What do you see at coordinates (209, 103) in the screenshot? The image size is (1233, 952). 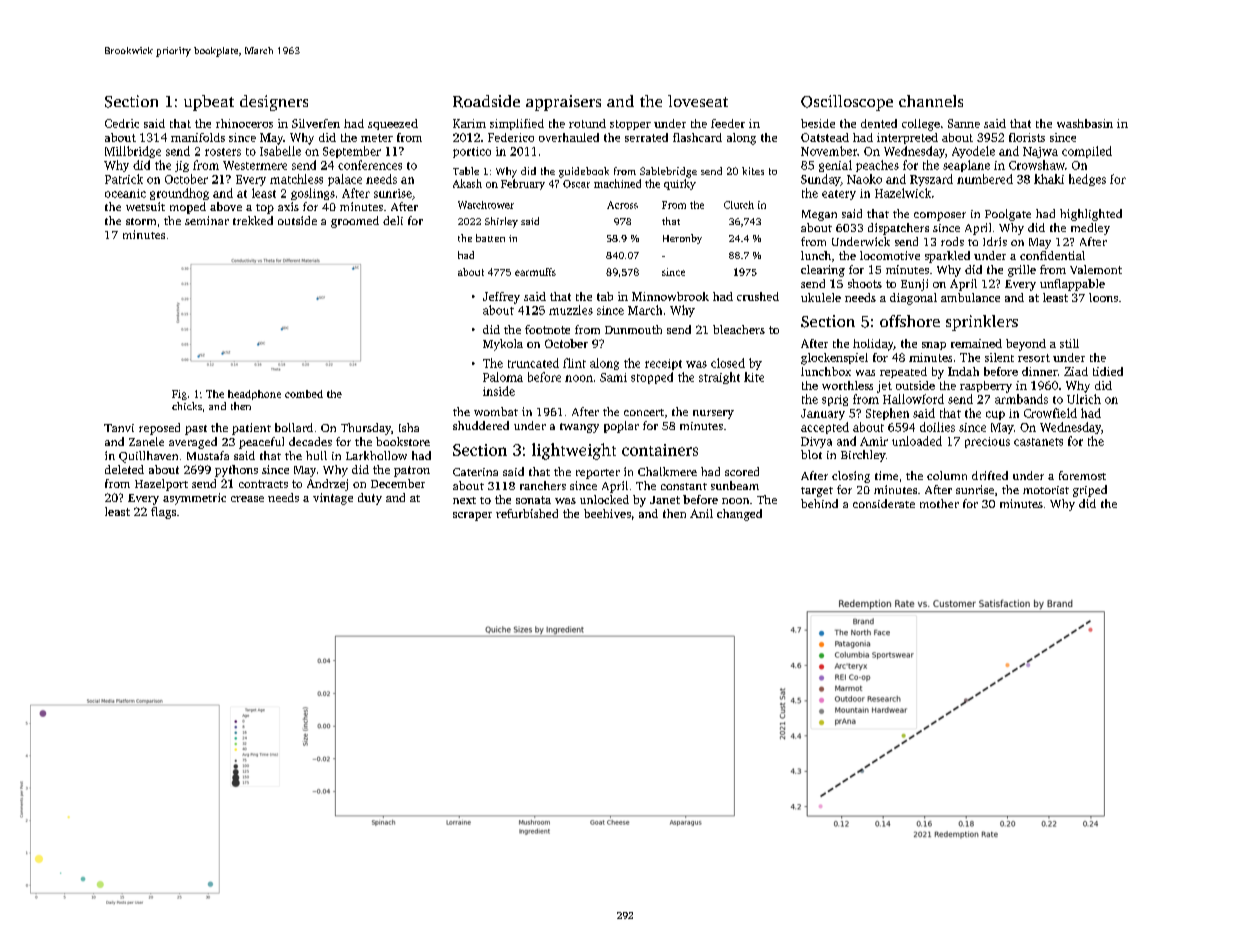 I see `upbeat` at bounding box center [209, 103].
